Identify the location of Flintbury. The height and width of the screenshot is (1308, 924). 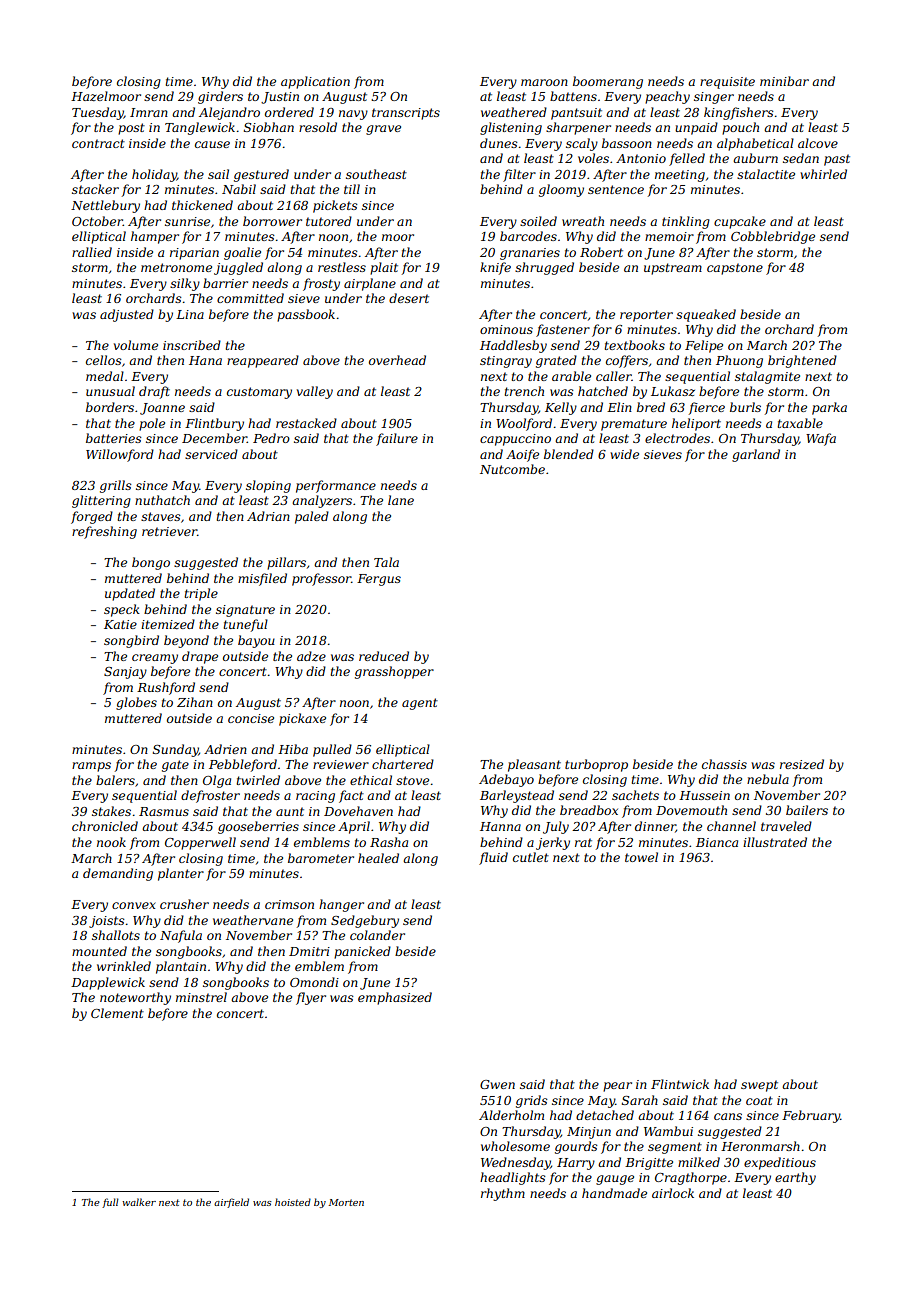
(214, 424).
